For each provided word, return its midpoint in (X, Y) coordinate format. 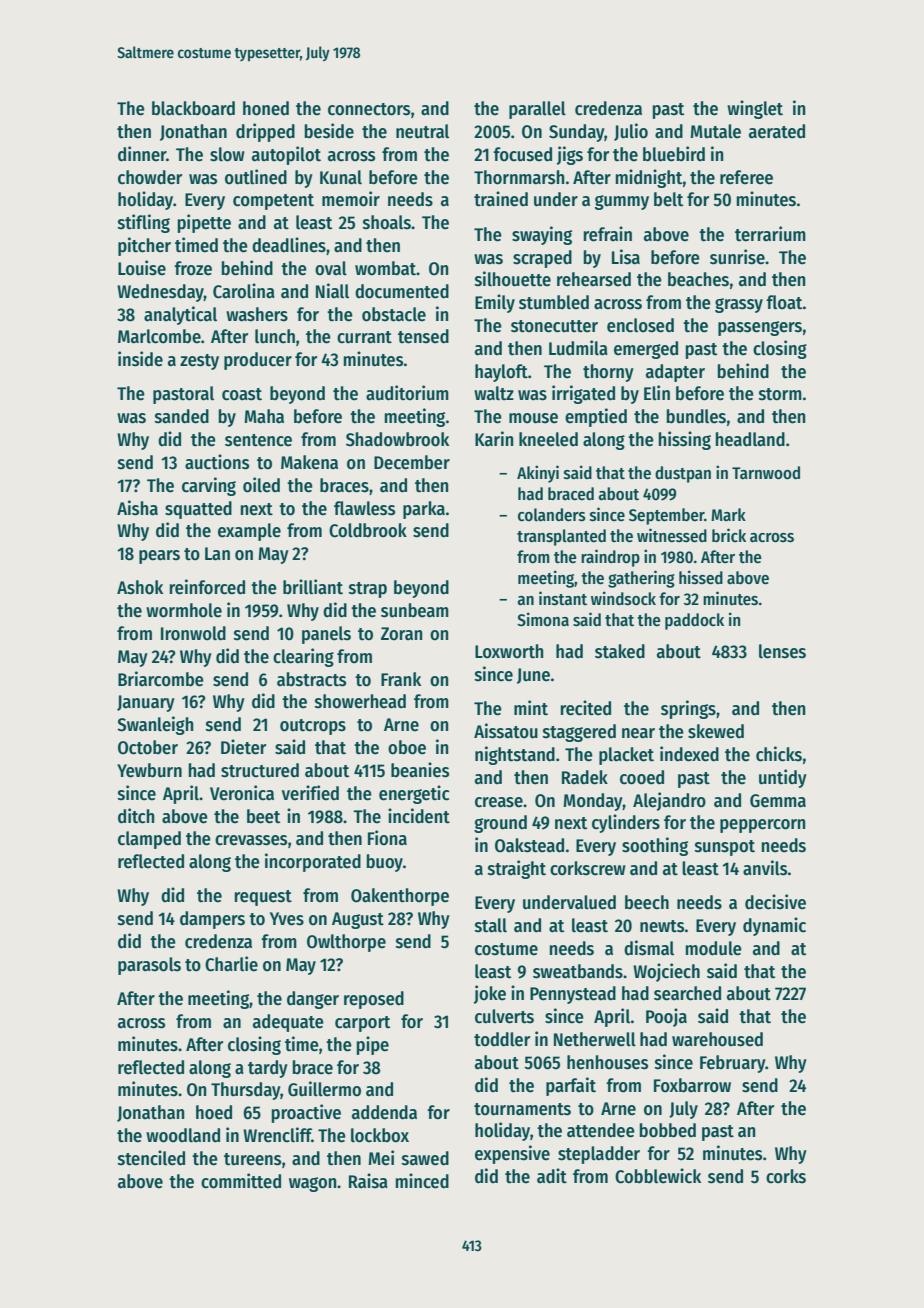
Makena (309, 462)
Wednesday (160, 293)
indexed (689, 754)
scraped (542, 259)
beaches (698, 279)
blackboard (193, 108)
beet (263, 816)
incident (419, 816)
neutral (422, 131)
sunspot (725, 848)
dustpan (683, 474)
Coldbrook (368, 530)
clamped (149, 840)
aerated (777, 131)
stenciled (151, 1158)
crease (499, 802)
